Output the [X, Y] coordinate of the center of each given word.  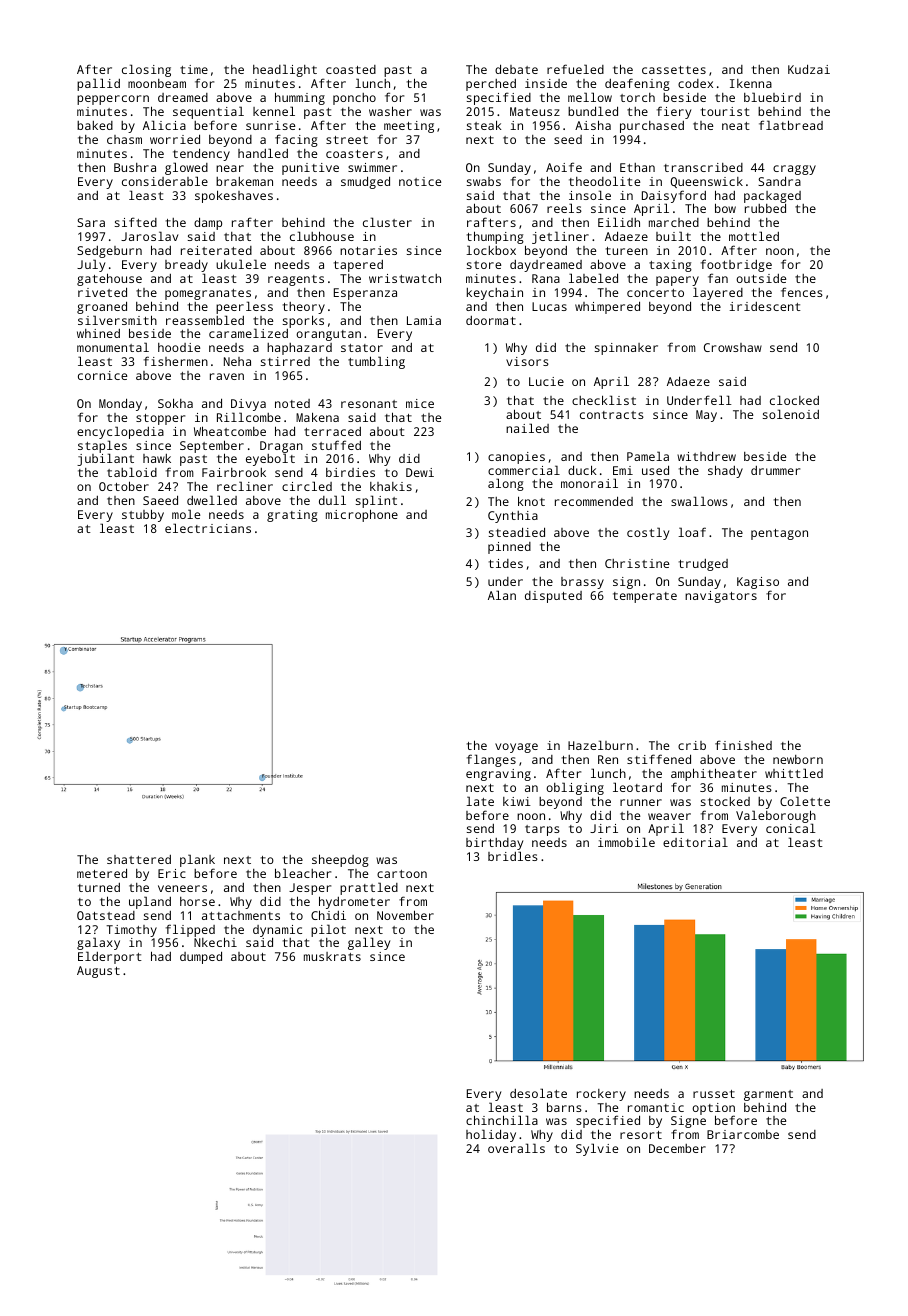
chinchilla [502, 1120]
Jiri [604, 828]
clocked [794, 400]
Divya [248, 405]
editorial [695, 842]
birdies [350, 472]
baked [95, 125]
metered [102, 873]
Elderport [110, 958]
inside [546, 83]
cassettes [674, 70]
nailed [527, 428]
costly [648, 533]
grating [292, 516]
